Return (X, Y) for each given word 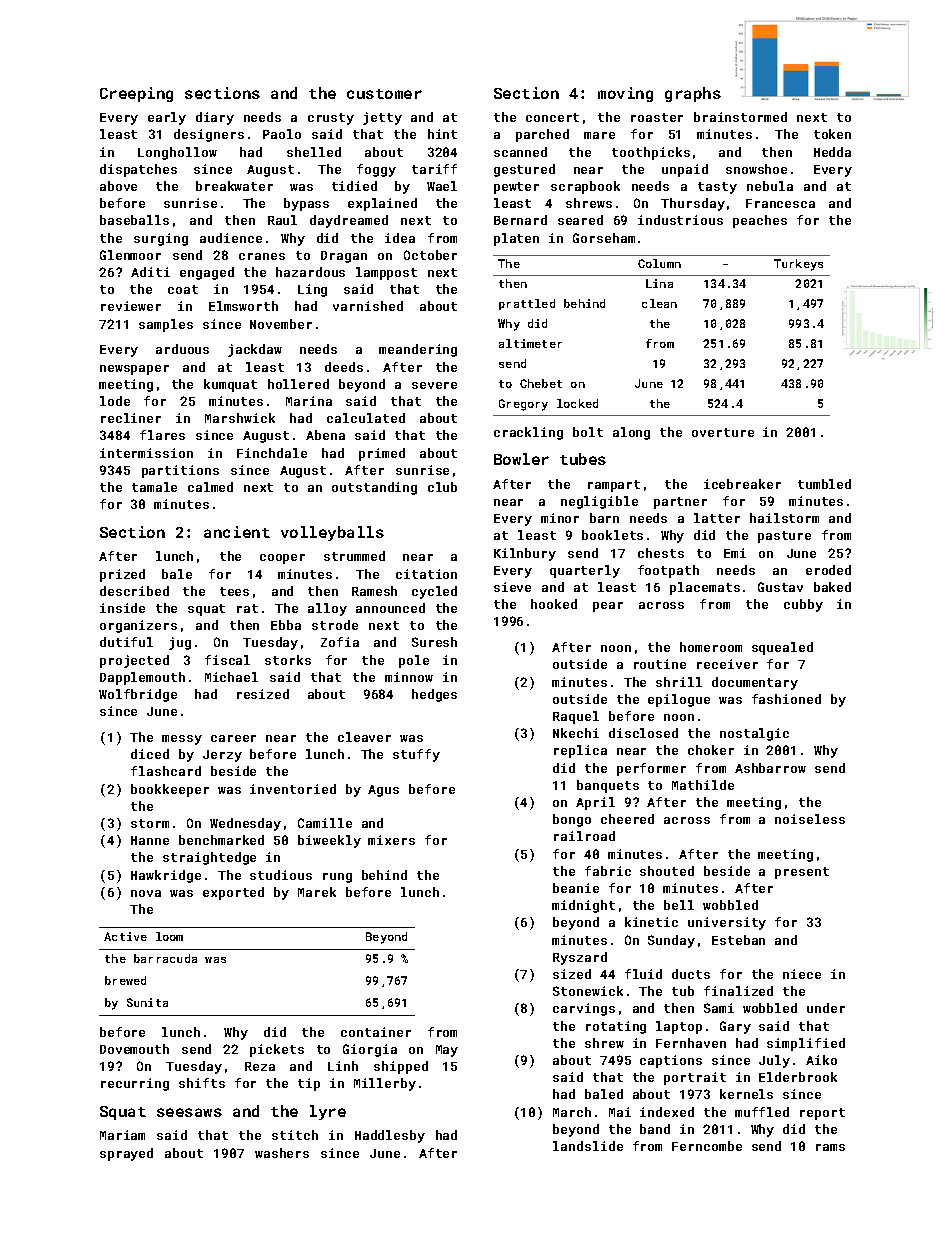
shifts (202, 1083)
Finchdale (272, 453)
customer (384, 94)
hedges (434, 695)
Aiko (821, 1060)
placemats (705, 588)
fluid (643, 974)
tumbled (824, 484)
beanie (576, 888)
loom (169, 936)
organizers (138, 626)
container (376, 1032)
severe (434, 385)
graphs (693, 94)
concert (552, 117)
